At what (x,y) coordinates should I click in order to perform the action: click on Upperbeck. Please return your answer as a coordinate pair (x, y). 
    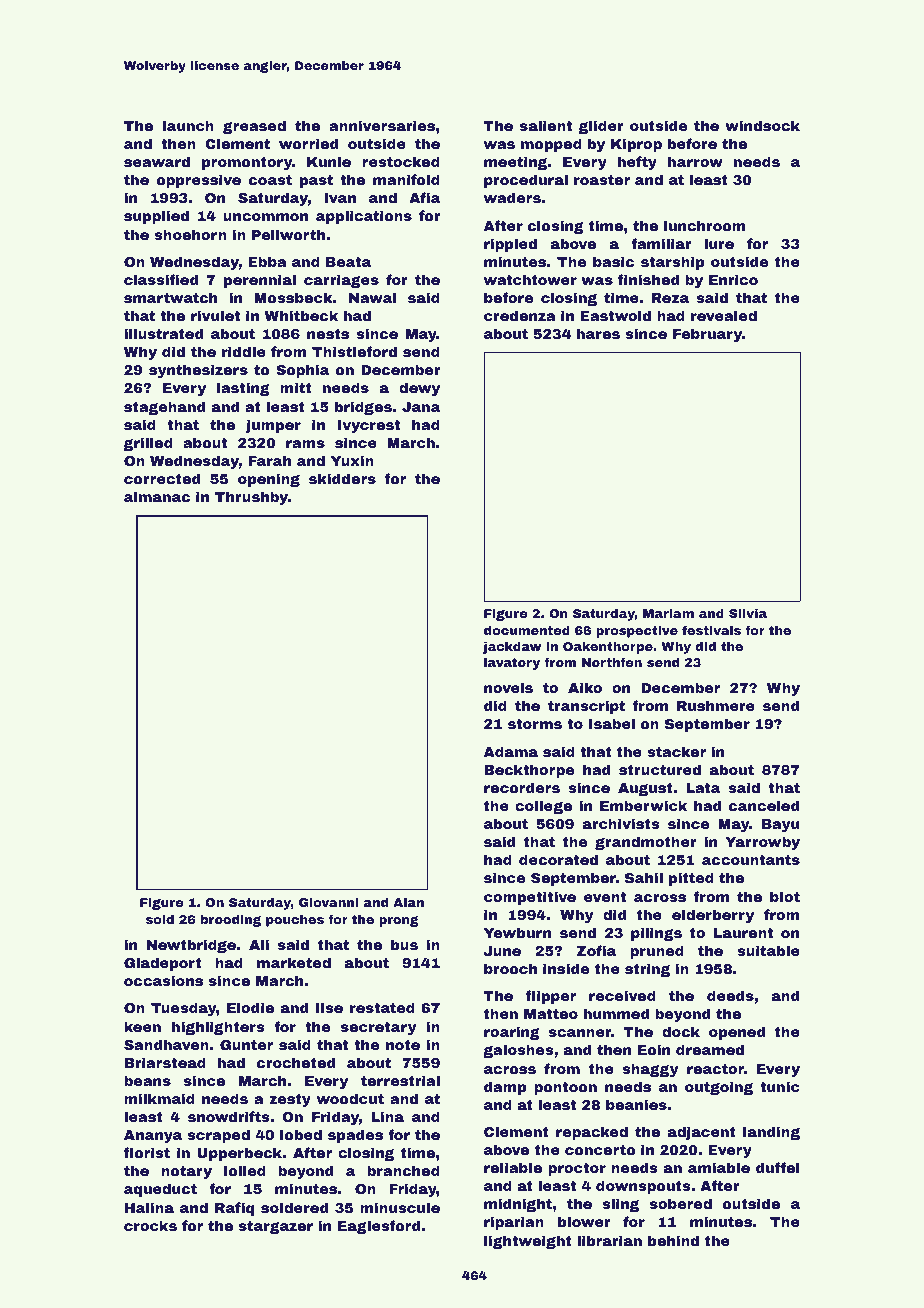
    Looking at the image, I should click on (239, 1154).
